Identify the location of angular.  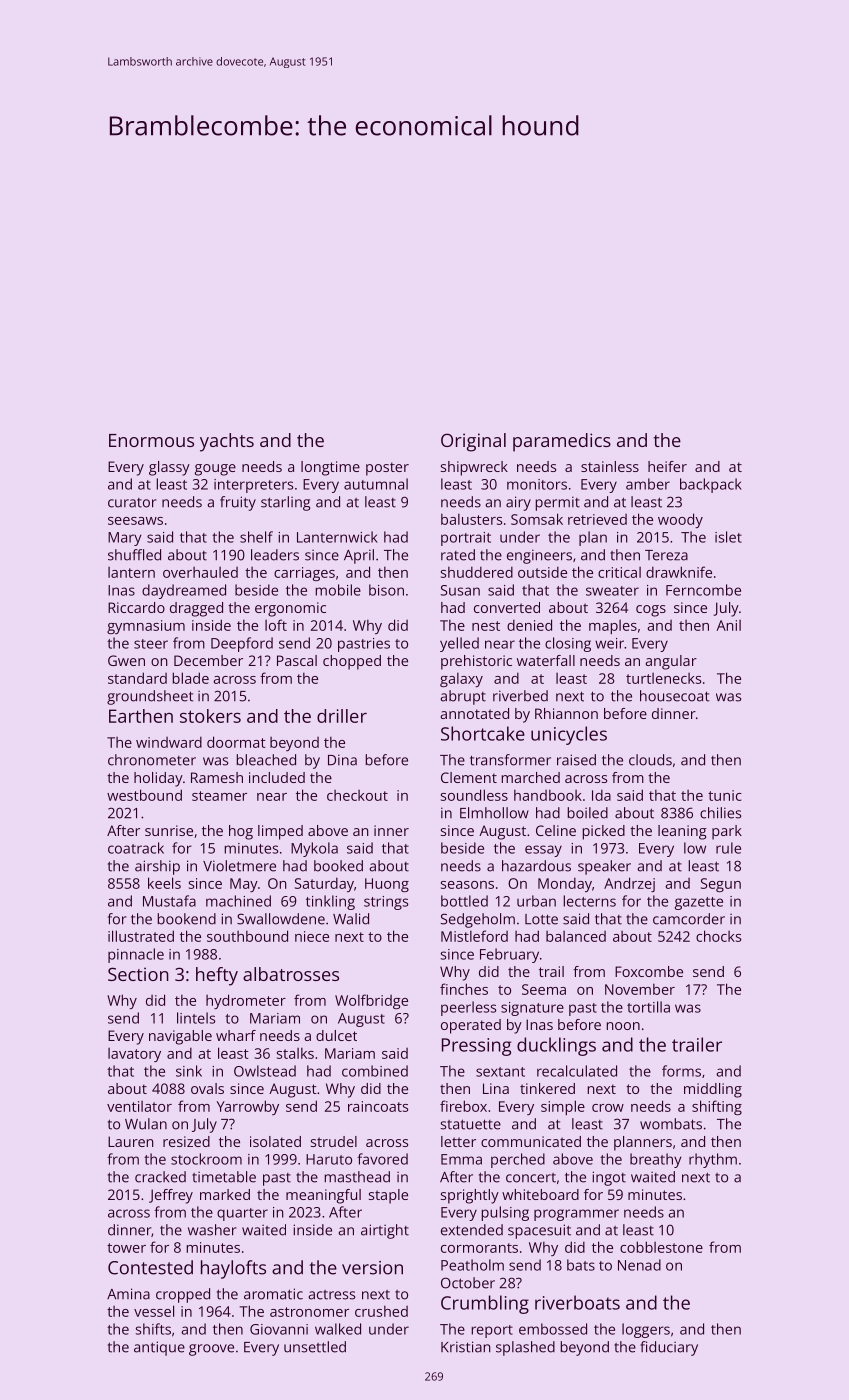
(671, 662).
